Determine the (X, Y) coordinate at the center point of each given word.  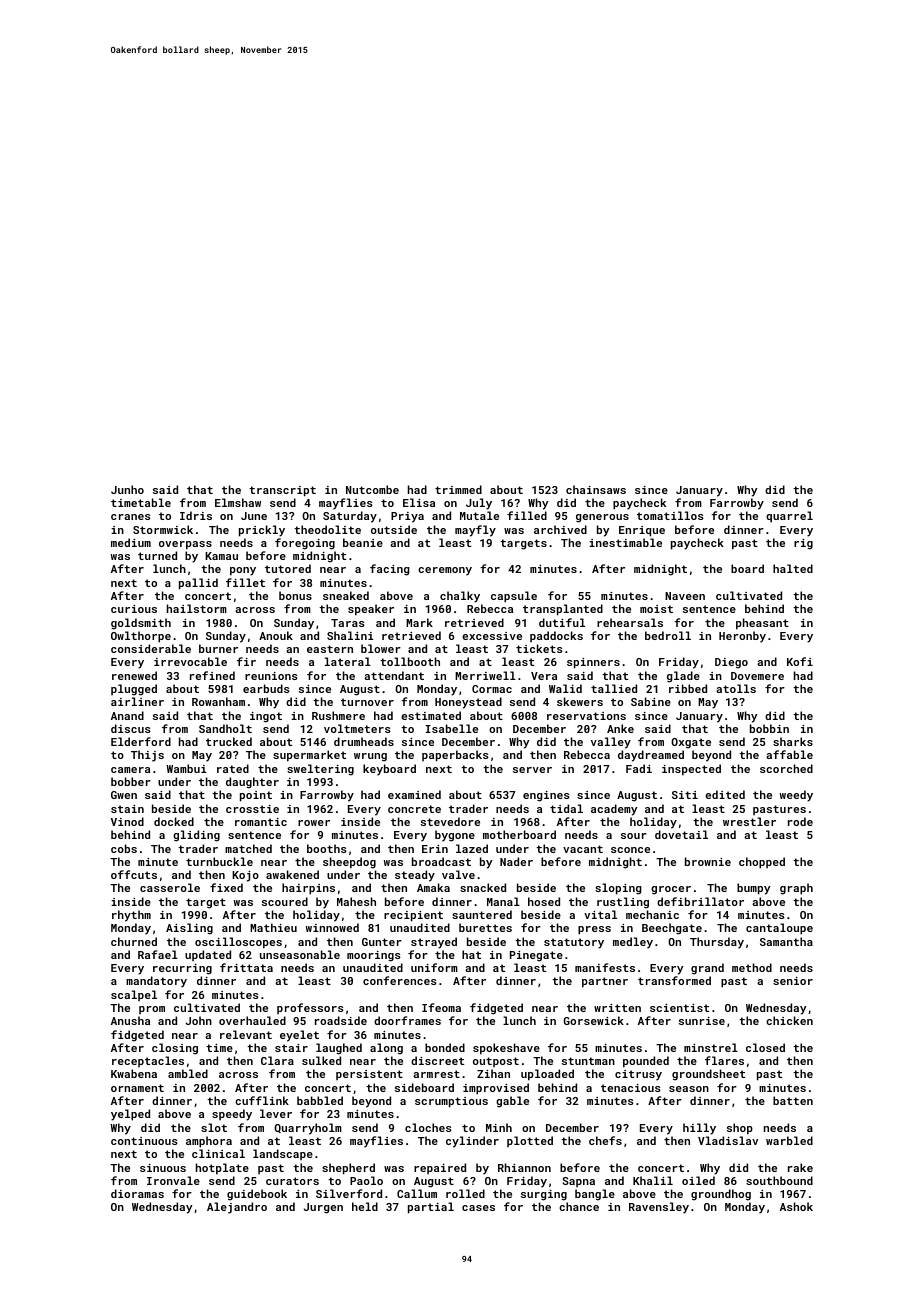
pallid (198, 584)
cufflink (262, 1100)
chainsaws (596, 489)
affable (789, 754)
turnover (367, 702)
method (752, 967)
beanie (363, 542)
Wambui (186, 768)
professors (310, 1008)
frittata (246, 967)
